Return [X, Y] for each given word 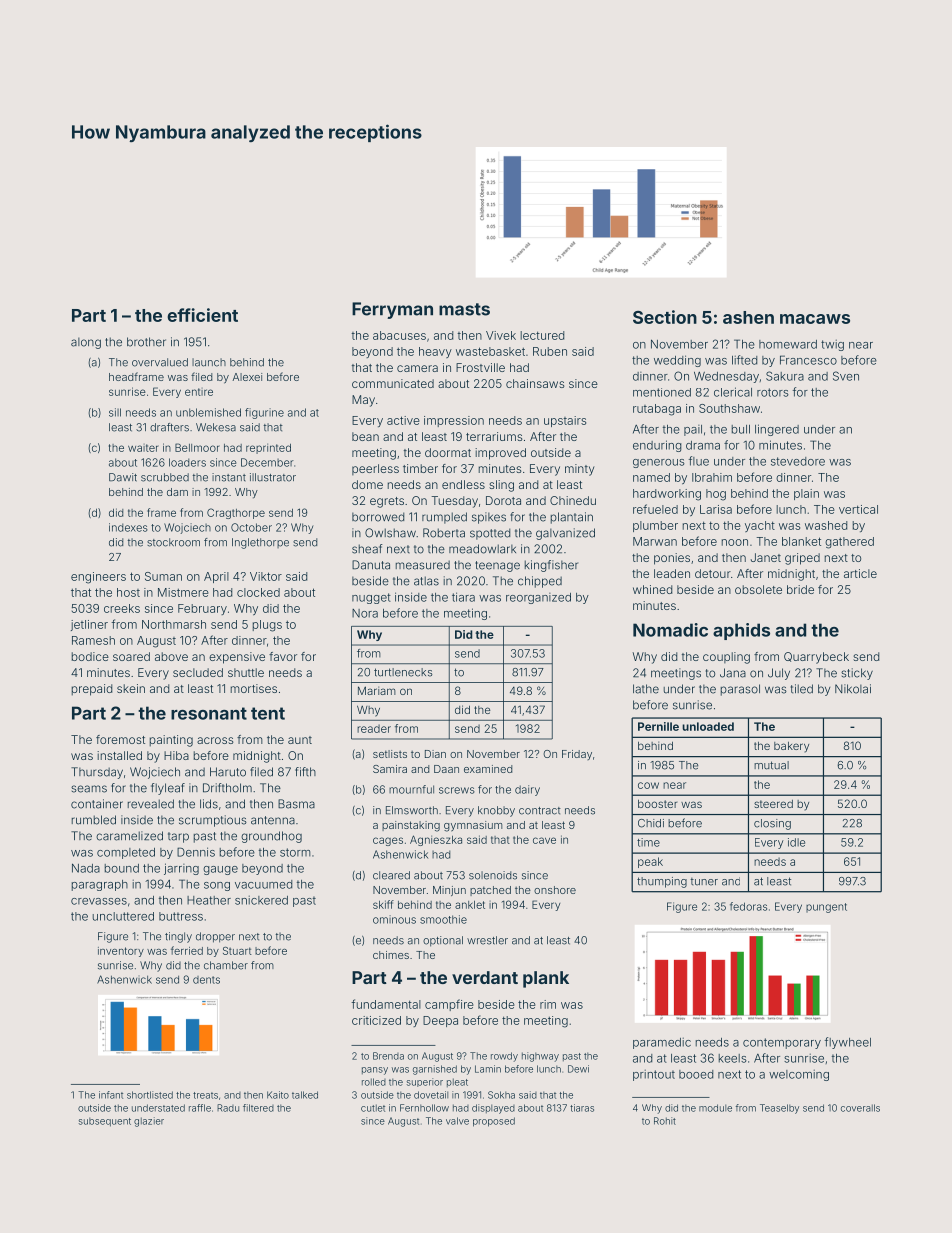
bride [800, 589]
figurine [264, 413]
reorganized [538, 598]
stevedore [798, 461]
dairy [527, 790]
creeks [122, 608]
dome [367, 484]
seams [89, 789]
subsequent [105, 1122]
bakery [791, 747]
